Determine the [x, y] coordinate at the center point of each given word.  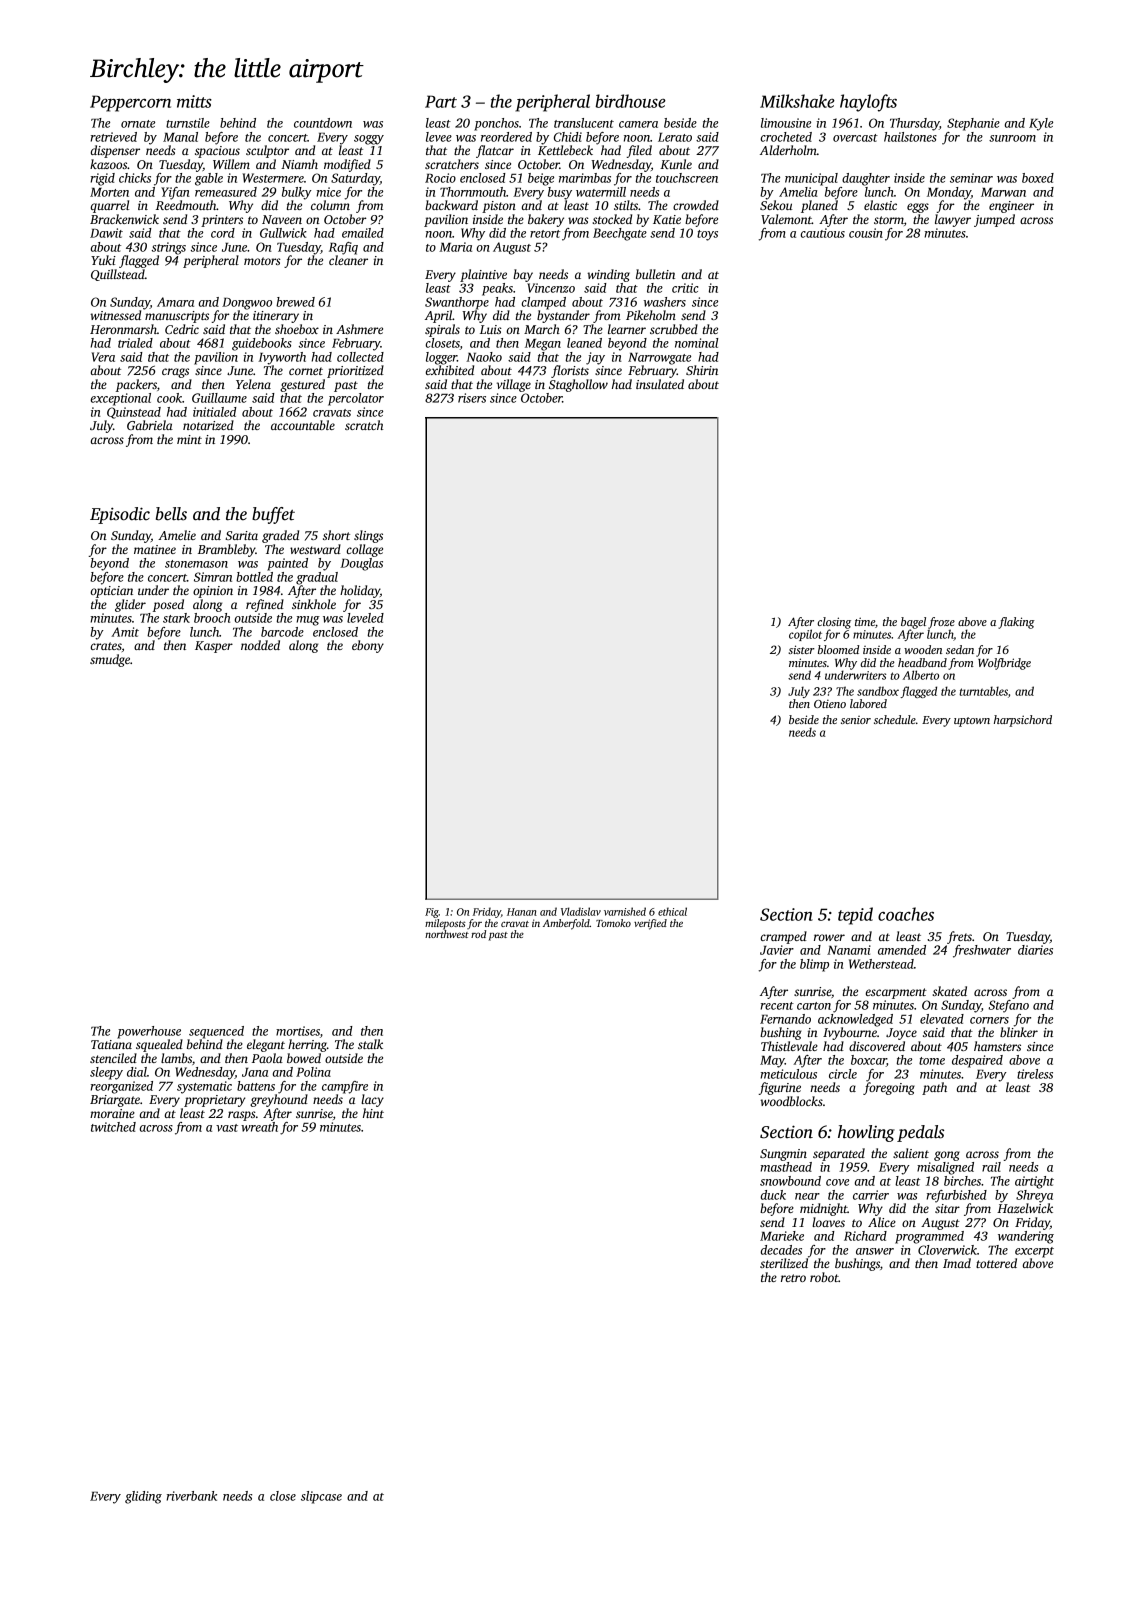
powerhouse [149, 1032]
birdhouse [630, 101]
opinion [213, 592]
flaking [1016, 623]
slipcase [321, 1497]
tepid [855, 916]
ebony [368, 646]
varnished [625, 911]
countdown [323, 123]
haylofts [868, 103]
